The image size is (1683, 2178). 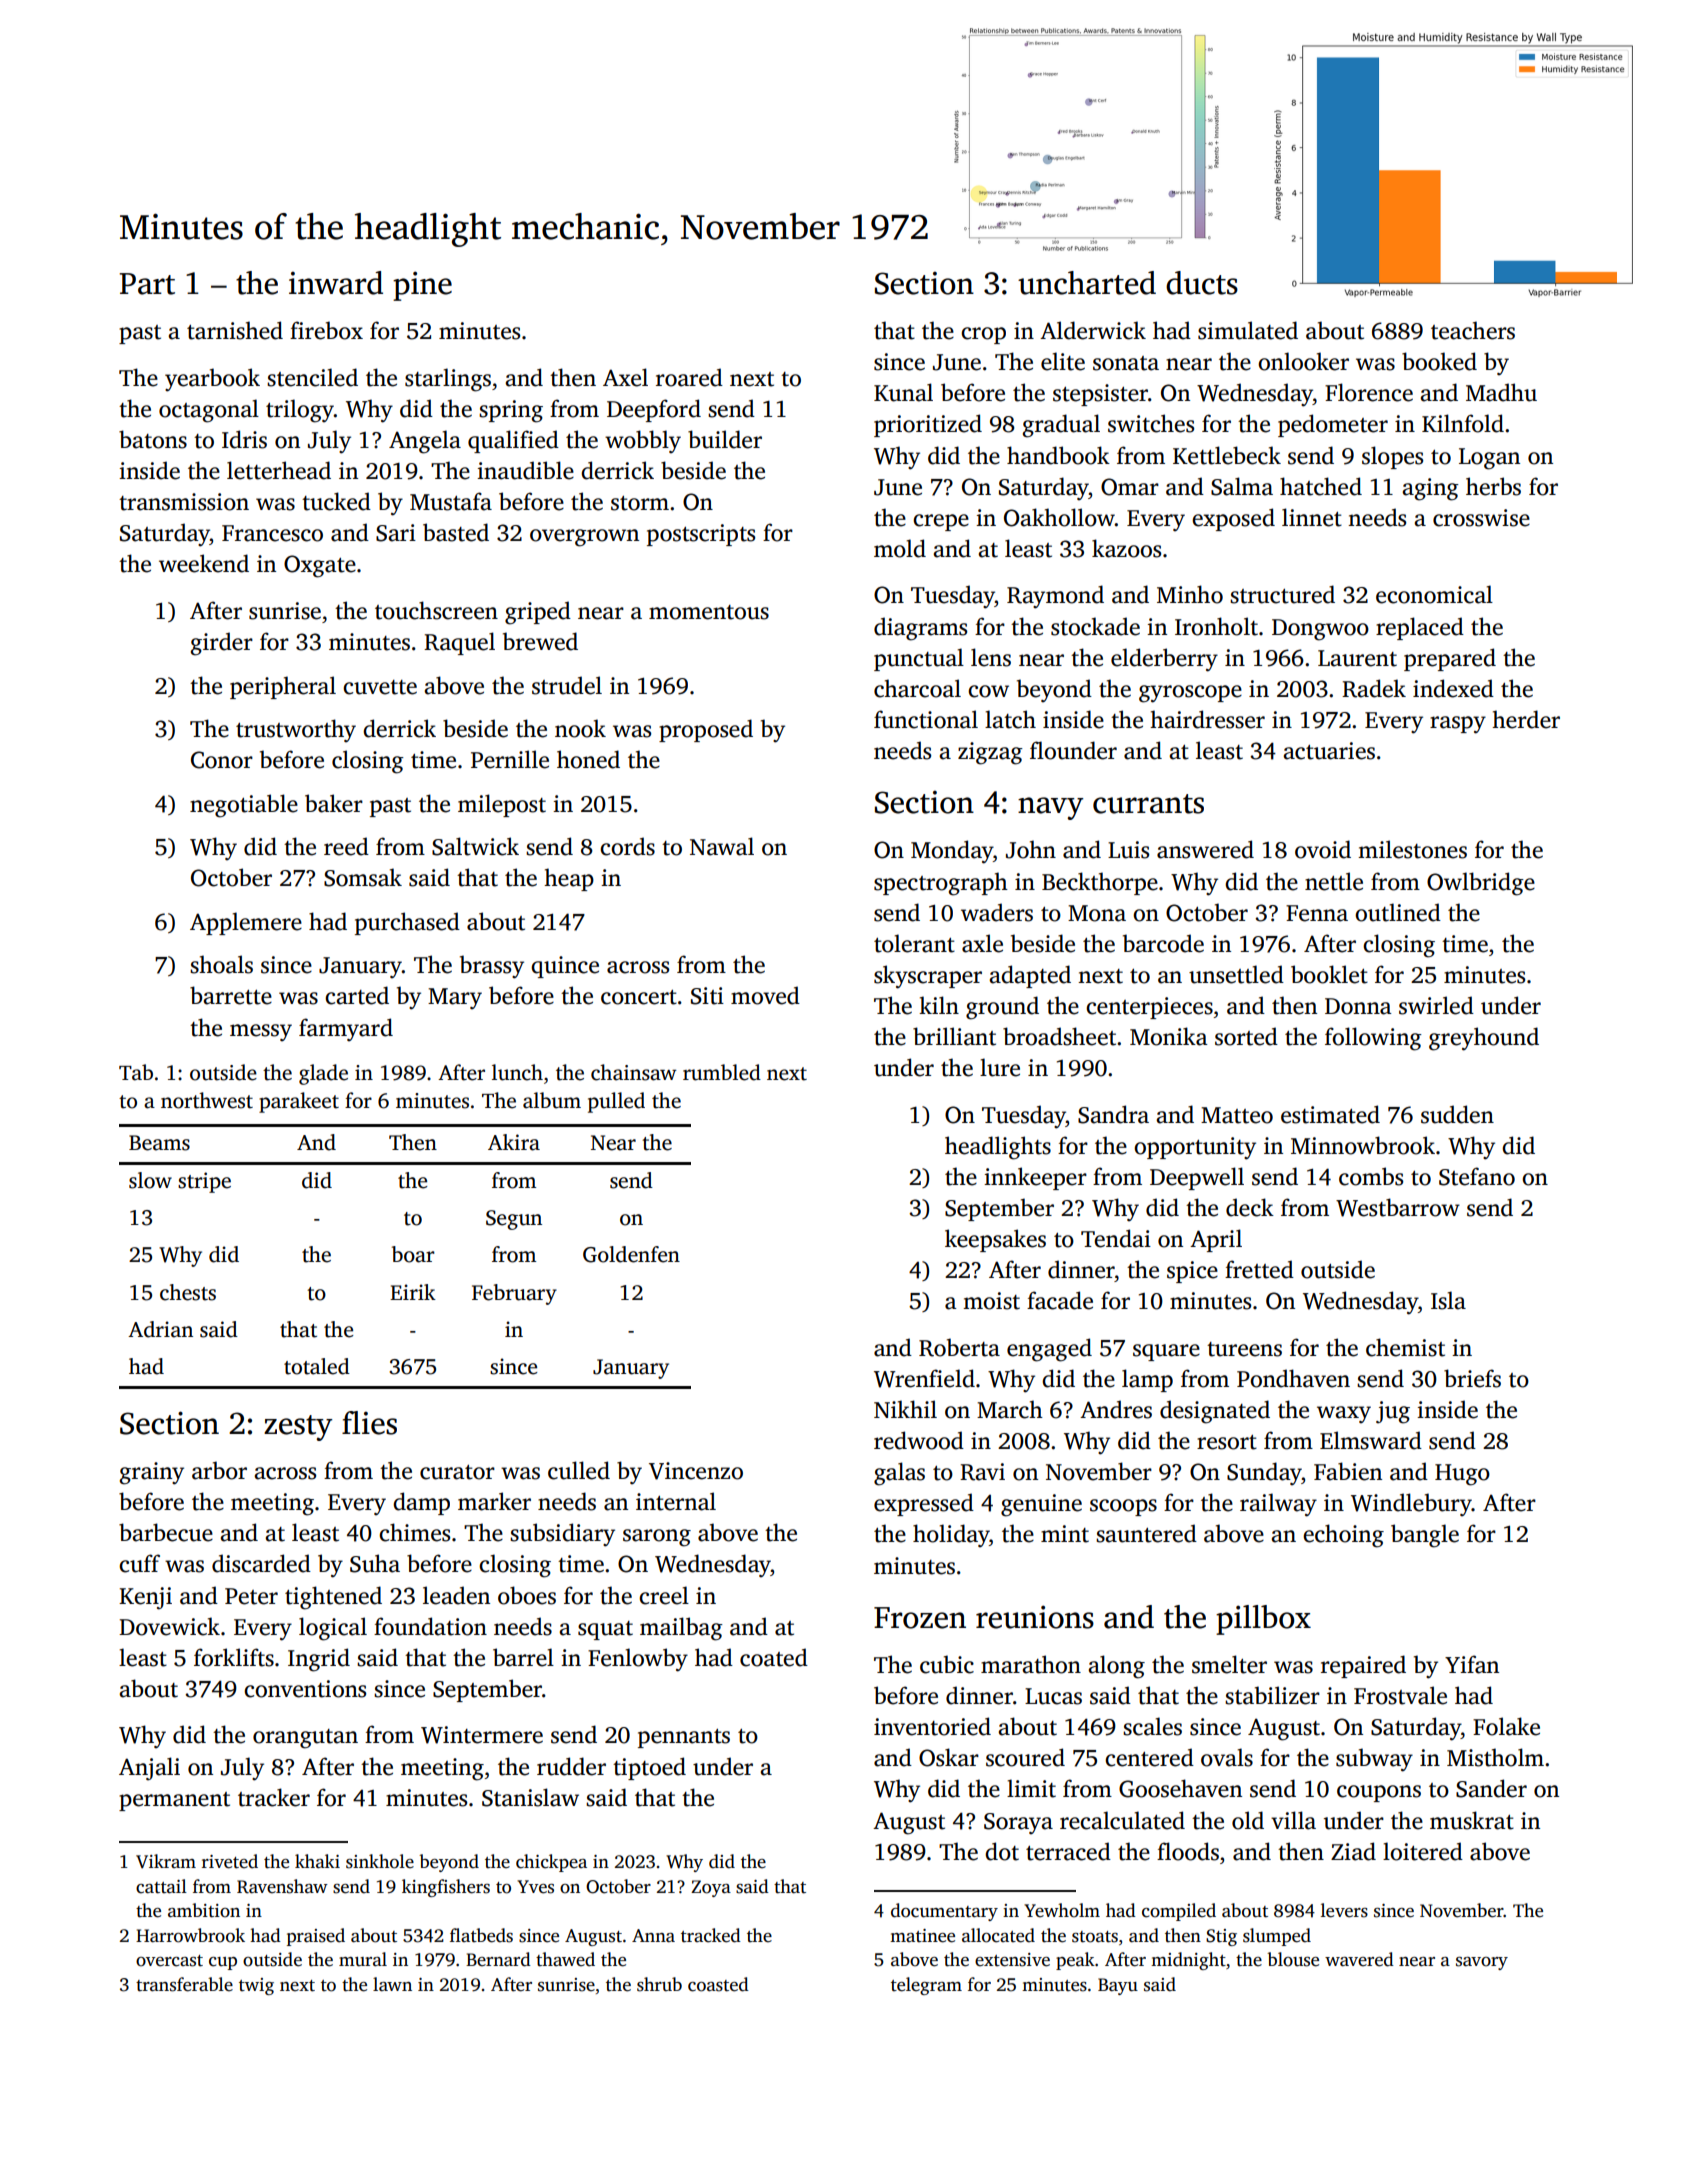 I want to click on momentous, so click(x=709, y=612).
